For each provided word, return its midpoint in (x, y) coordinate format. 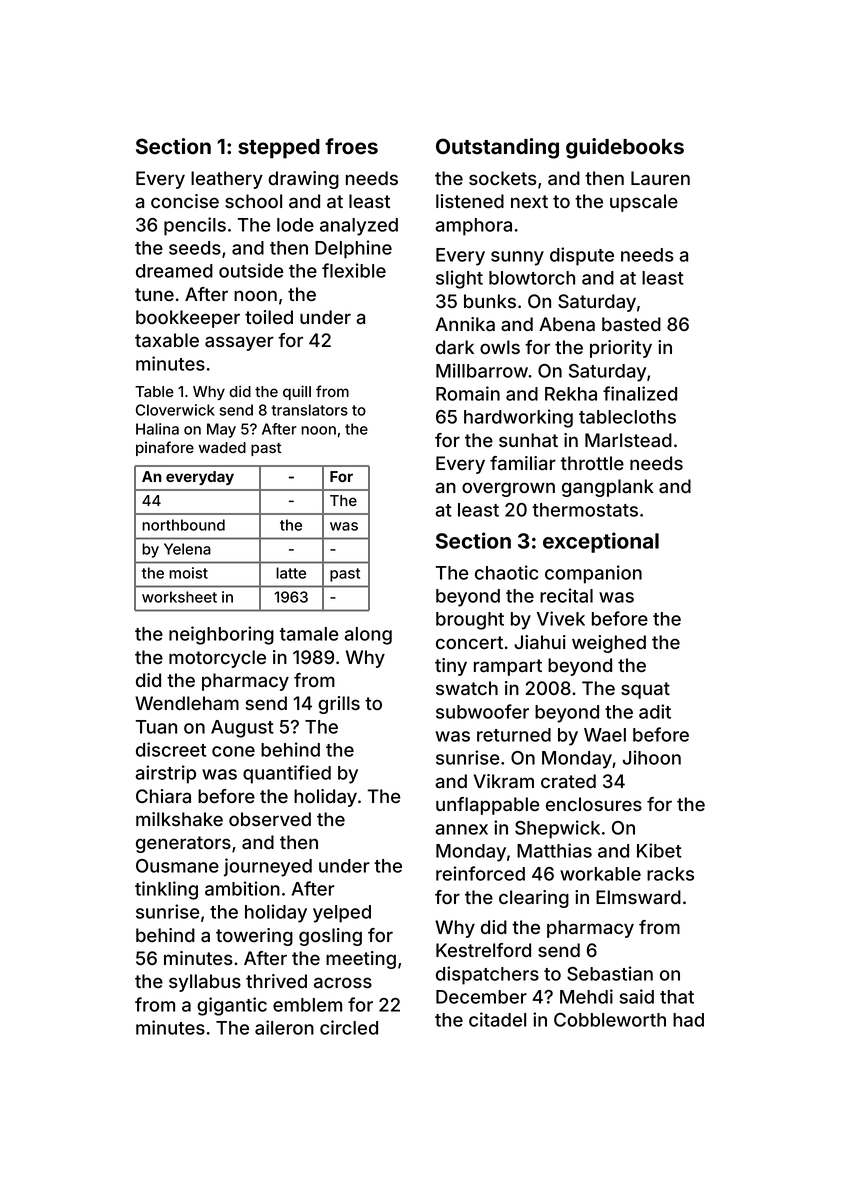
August (242, 729)
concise (185, 201)
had (688, 1020)
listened (470, 201)
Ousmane (177, 866)
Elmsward (638, 897)
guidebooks (625, 148)
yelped (342, 914)
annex (461, 829)
